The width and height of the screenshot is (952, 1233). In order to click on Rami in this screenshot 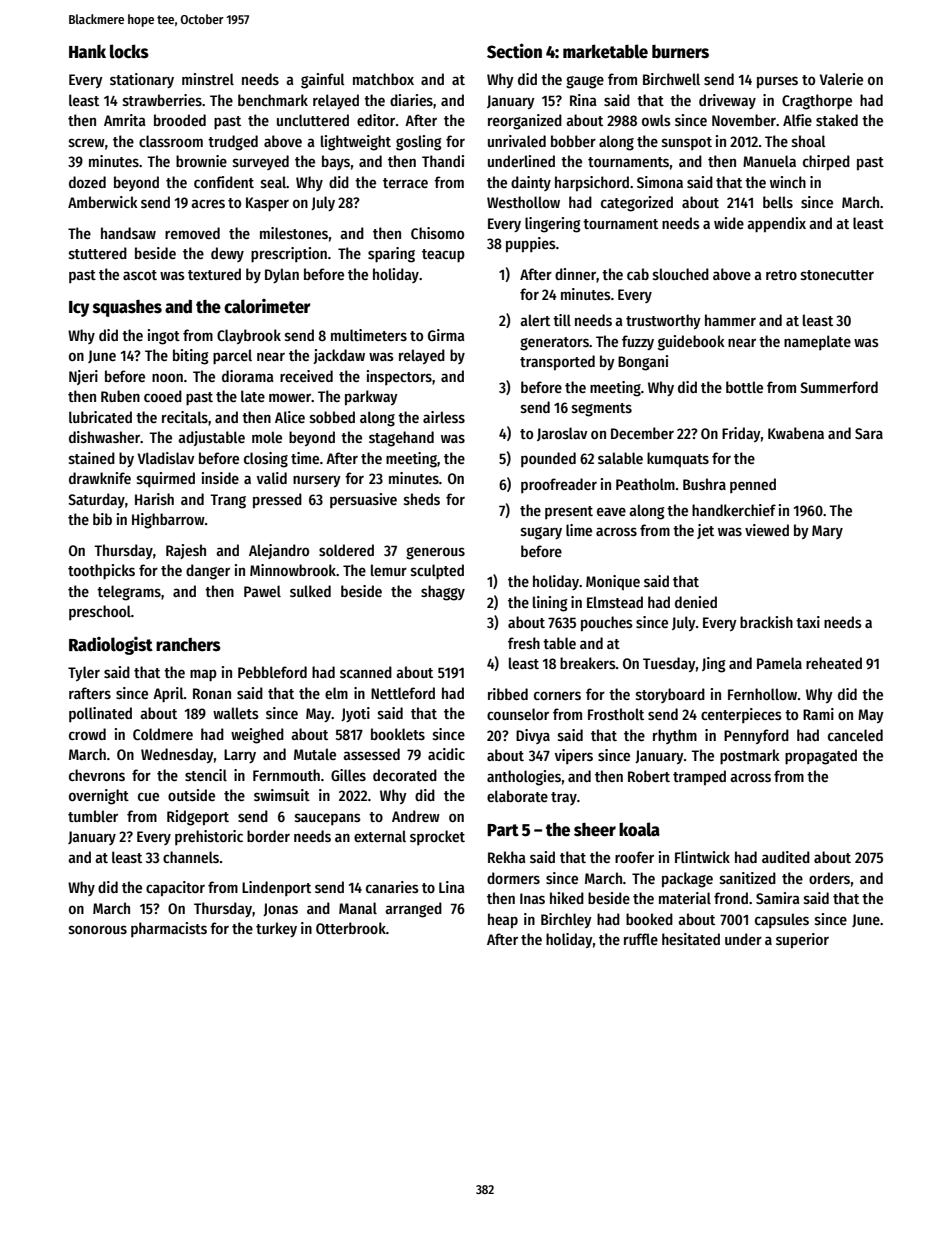, I will do `click(818, 714)`.
